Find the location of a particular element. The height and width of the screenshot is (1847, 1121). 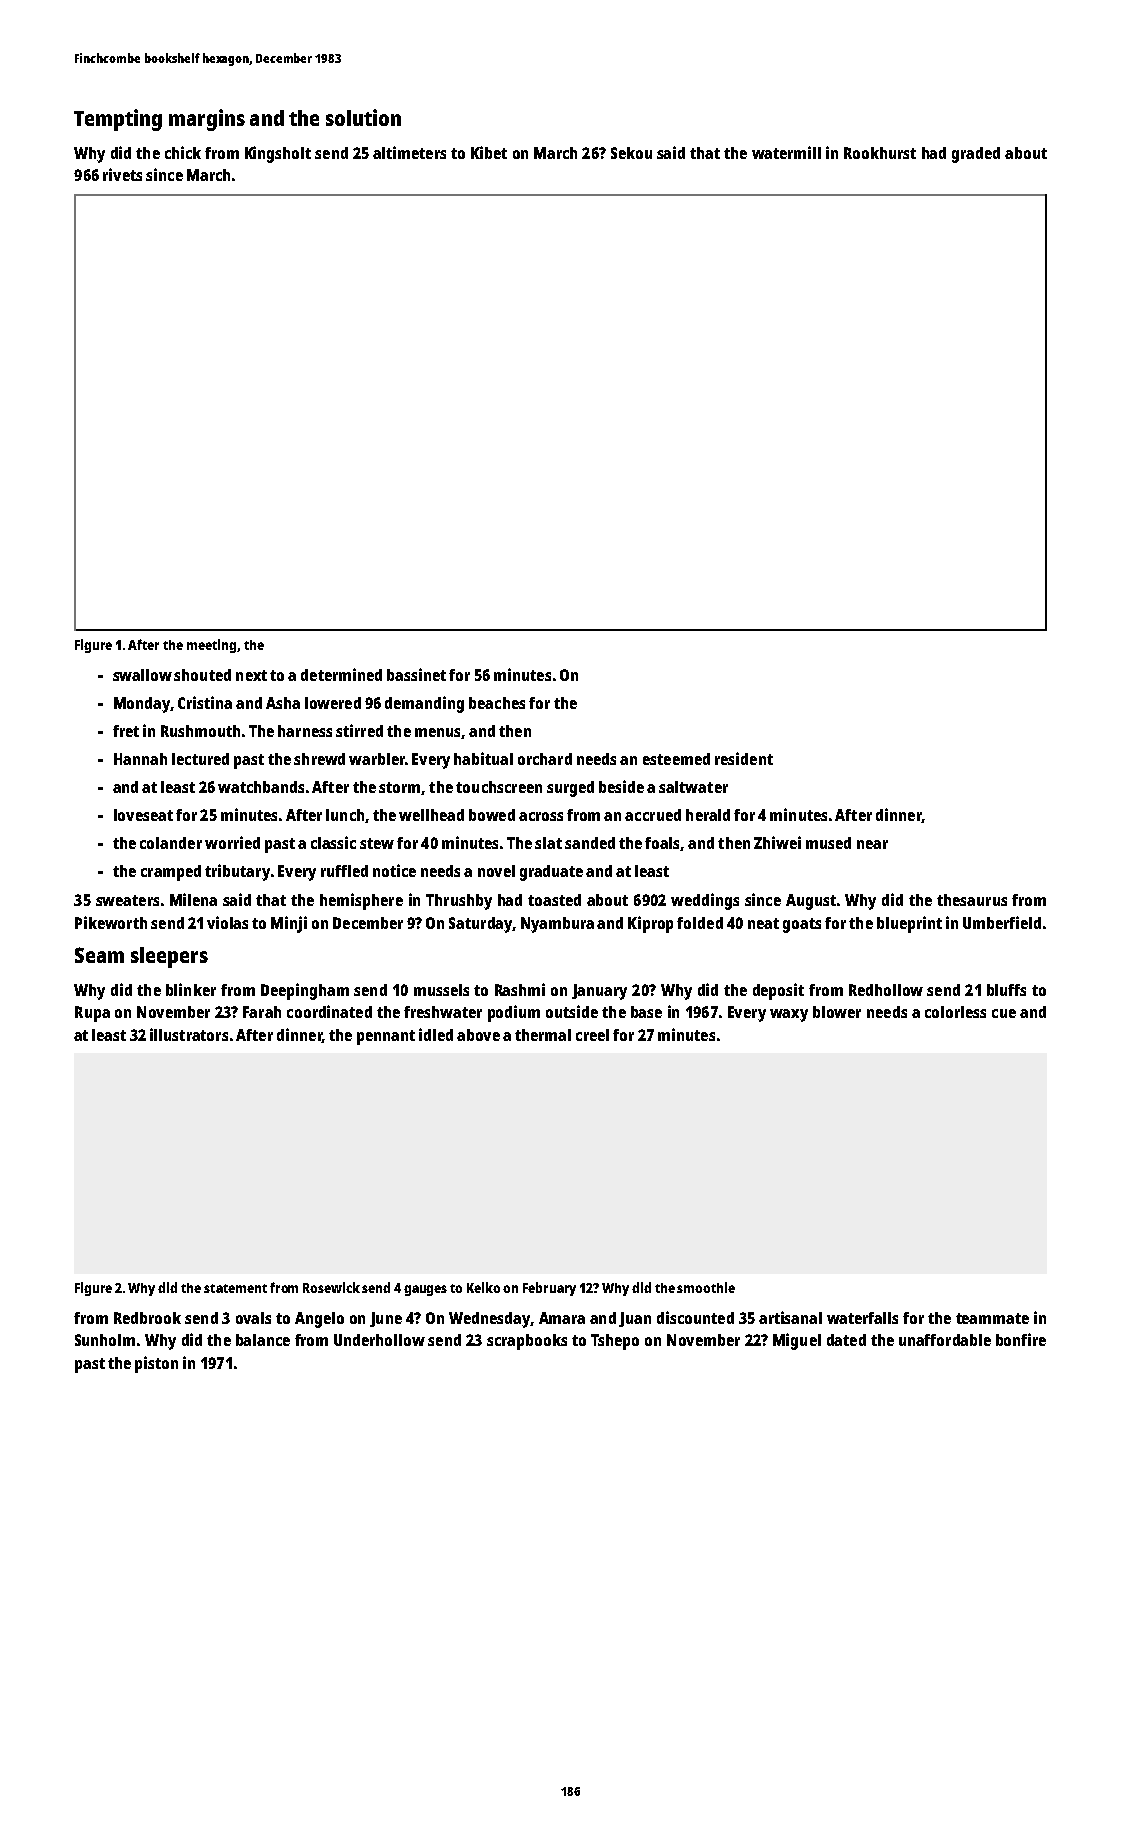

shouted is located at coordinates (202, 675).
